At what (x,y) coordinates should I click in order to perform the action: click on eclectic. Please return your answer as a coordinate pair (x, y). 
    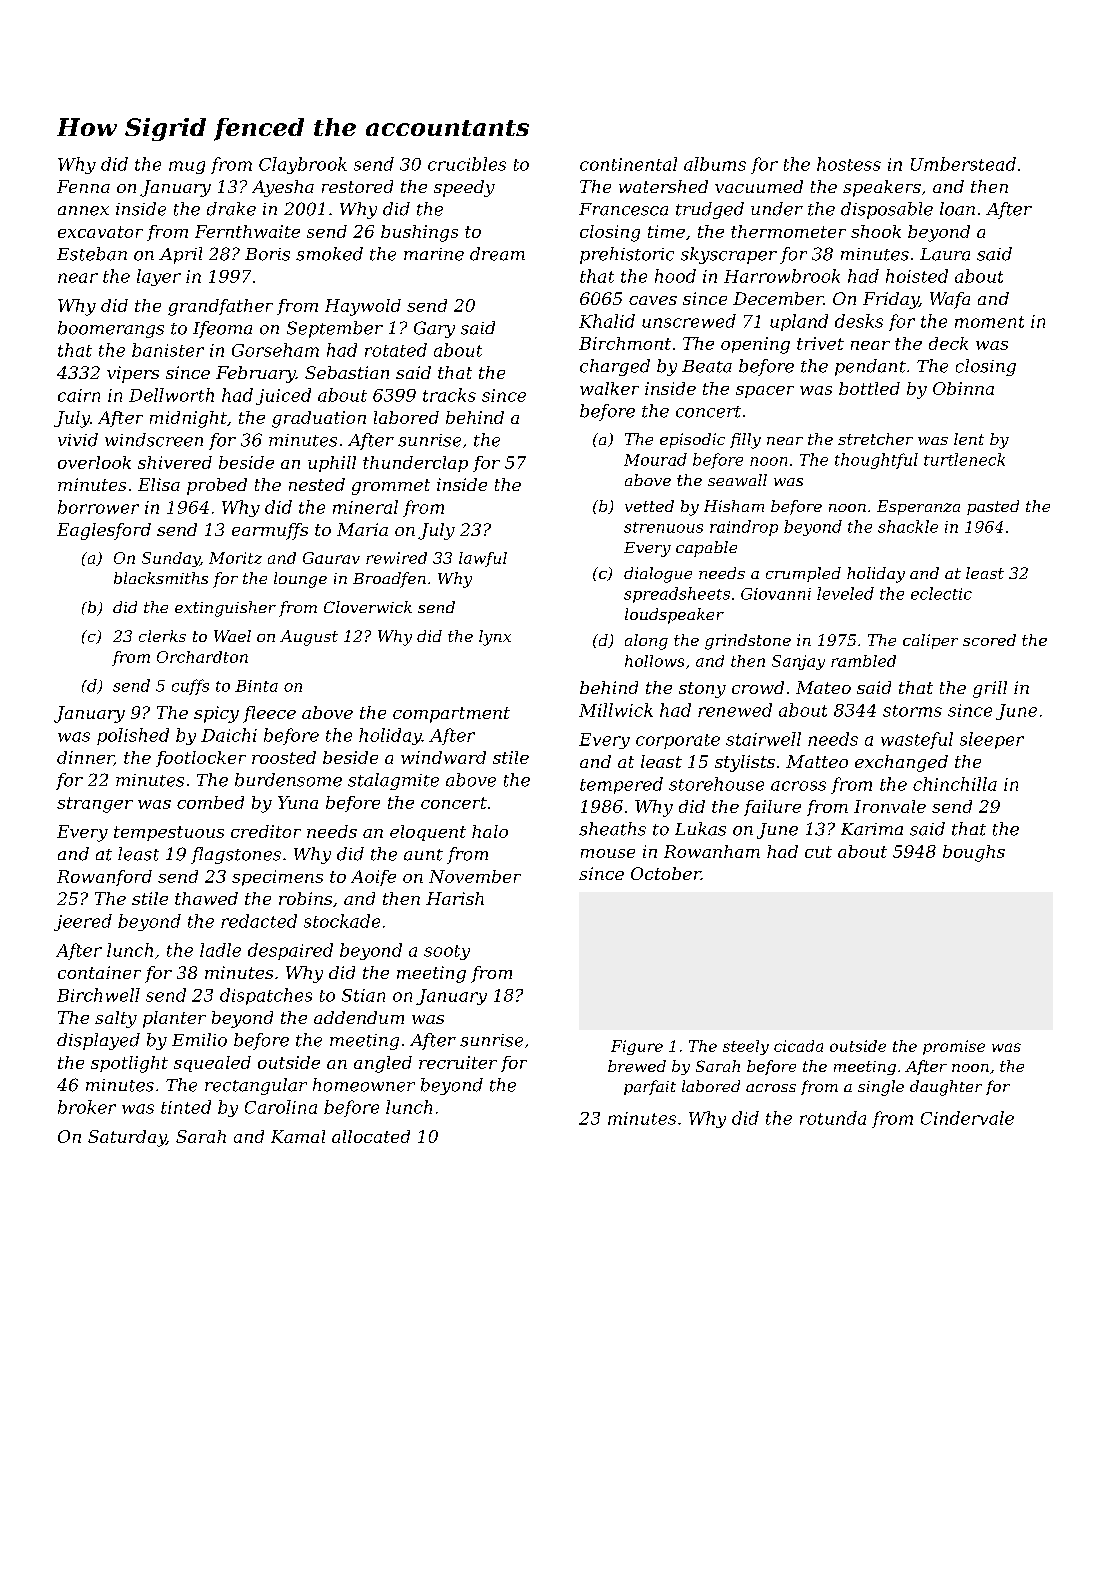
    Looking at the image, I should click on (941, 593).
